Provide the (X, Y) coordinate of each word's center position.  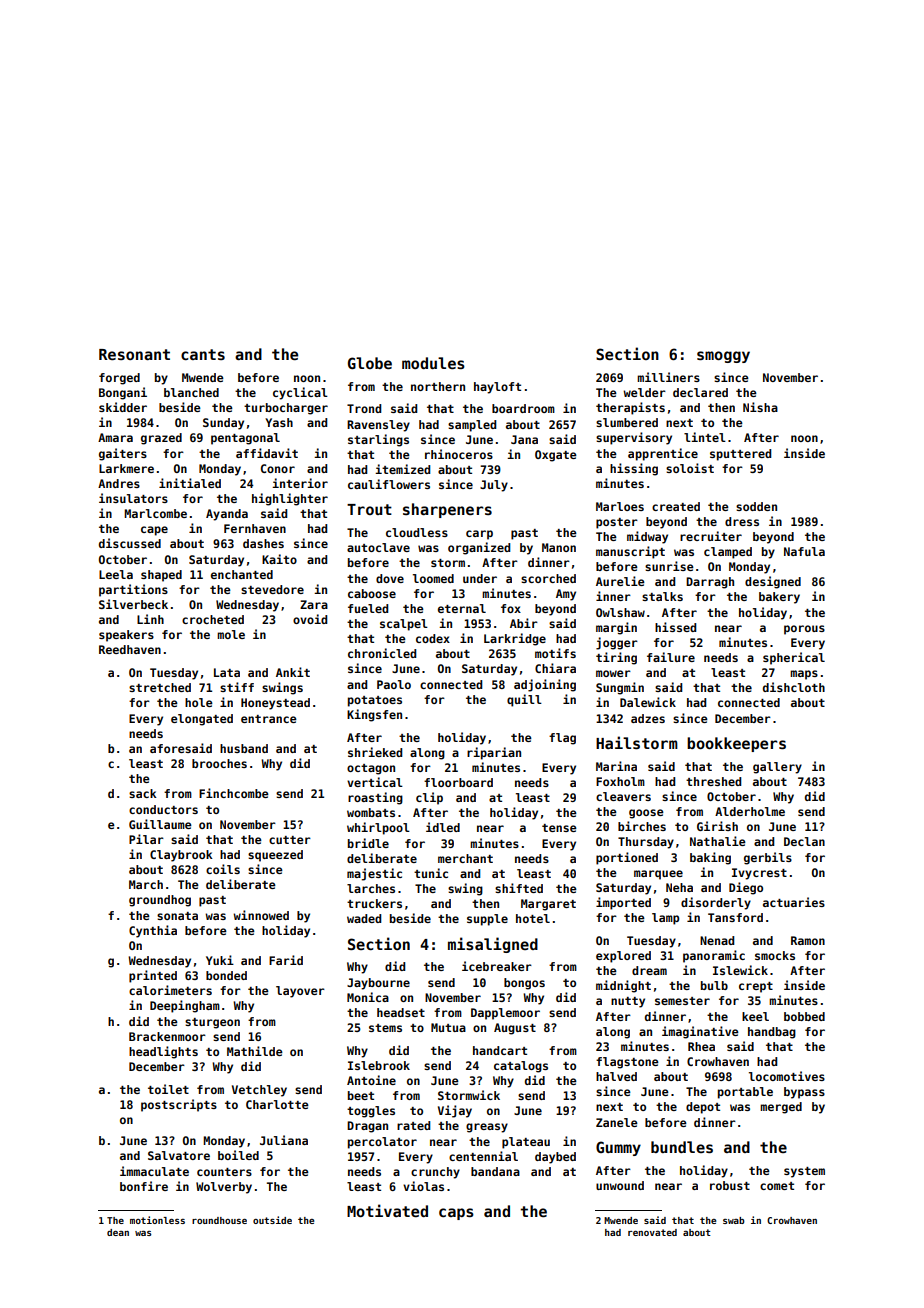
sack (143, 793)
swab (734, 1220)
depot (703, 1108)
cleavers (623, 796)
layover (300, 992)
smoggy (723, 357)
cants (203, 354)
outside (272, 1220)
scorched (548, 578)
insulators (133, 498)
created (676, 506)
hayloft (497, 388)
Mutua (448, 1027)
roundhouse (219, 1220)
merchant (465, 858)
